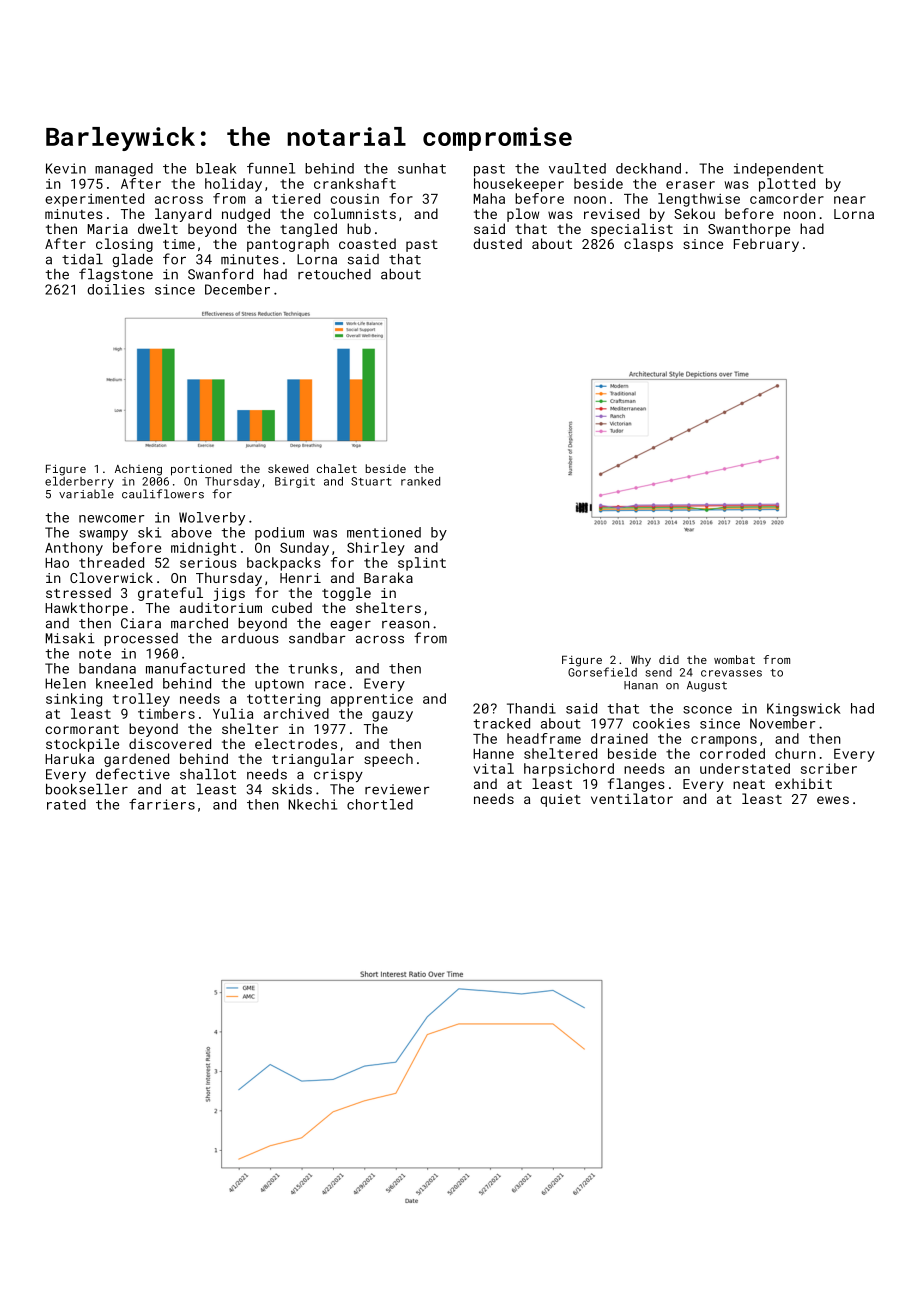 This page has width=924, height=1308. What do you see at coordinates (779, 170) in the page?
I see `independent` at bounding box center [779, 170].
